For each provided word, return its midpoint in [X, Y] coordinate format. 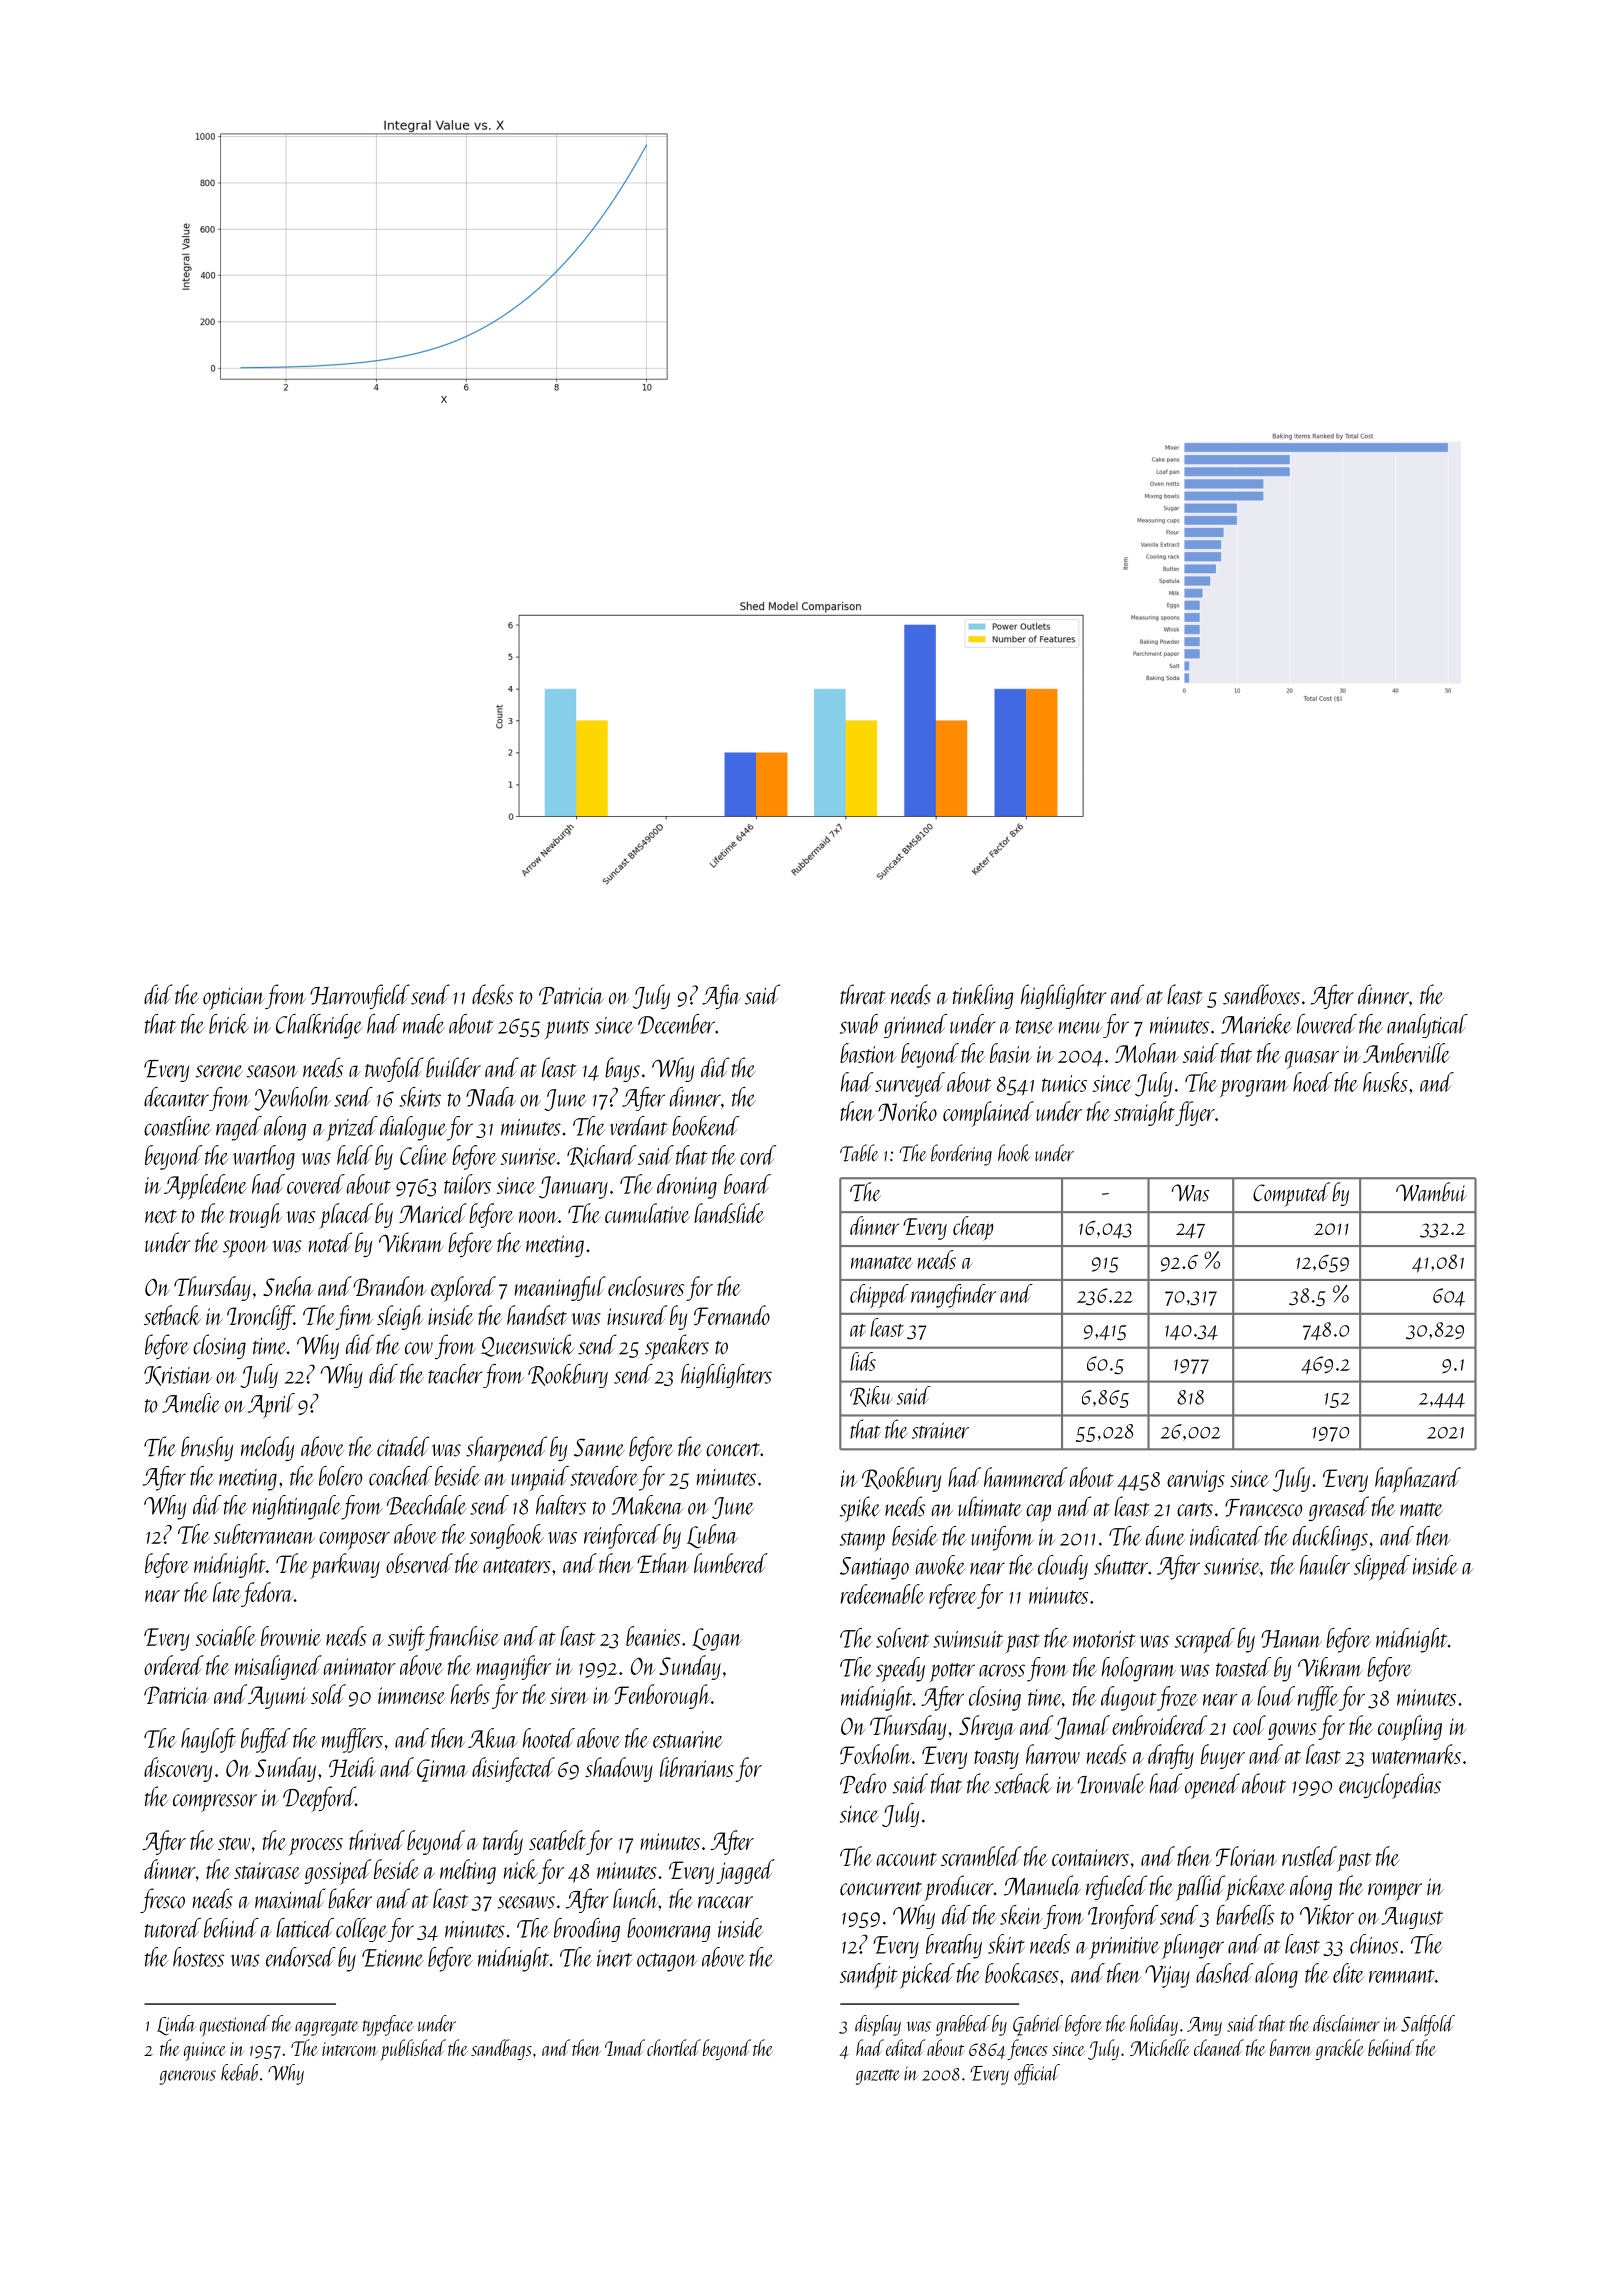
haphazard [1418, 1480]
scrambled [981, 1856]
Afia [721, 996]
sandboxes [1261, 994]
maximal [290, 1898]
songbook [507, 1536]
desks [492, 994]
